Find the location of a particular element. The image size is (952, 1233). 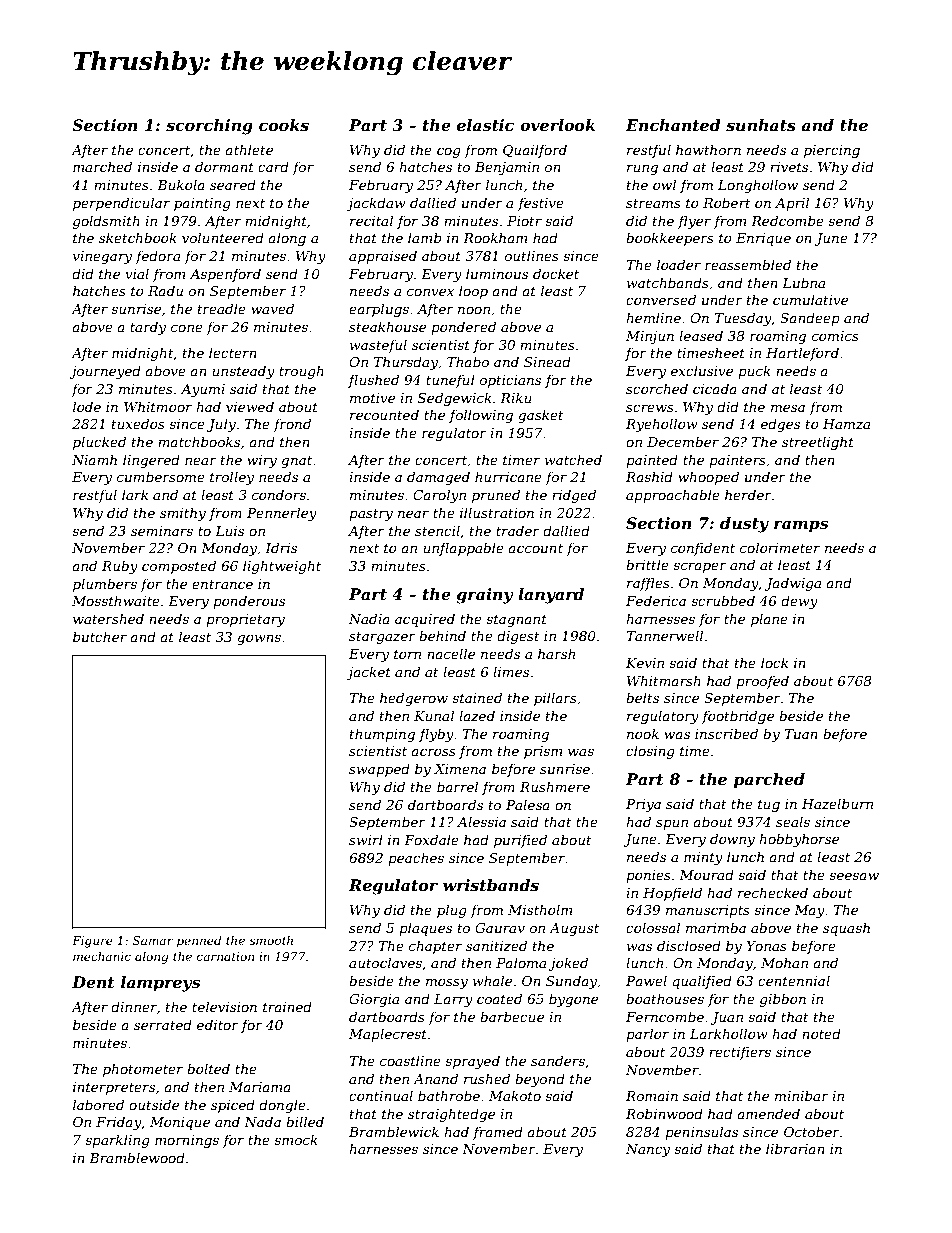

piercing is located at coordinates (832, 151).
